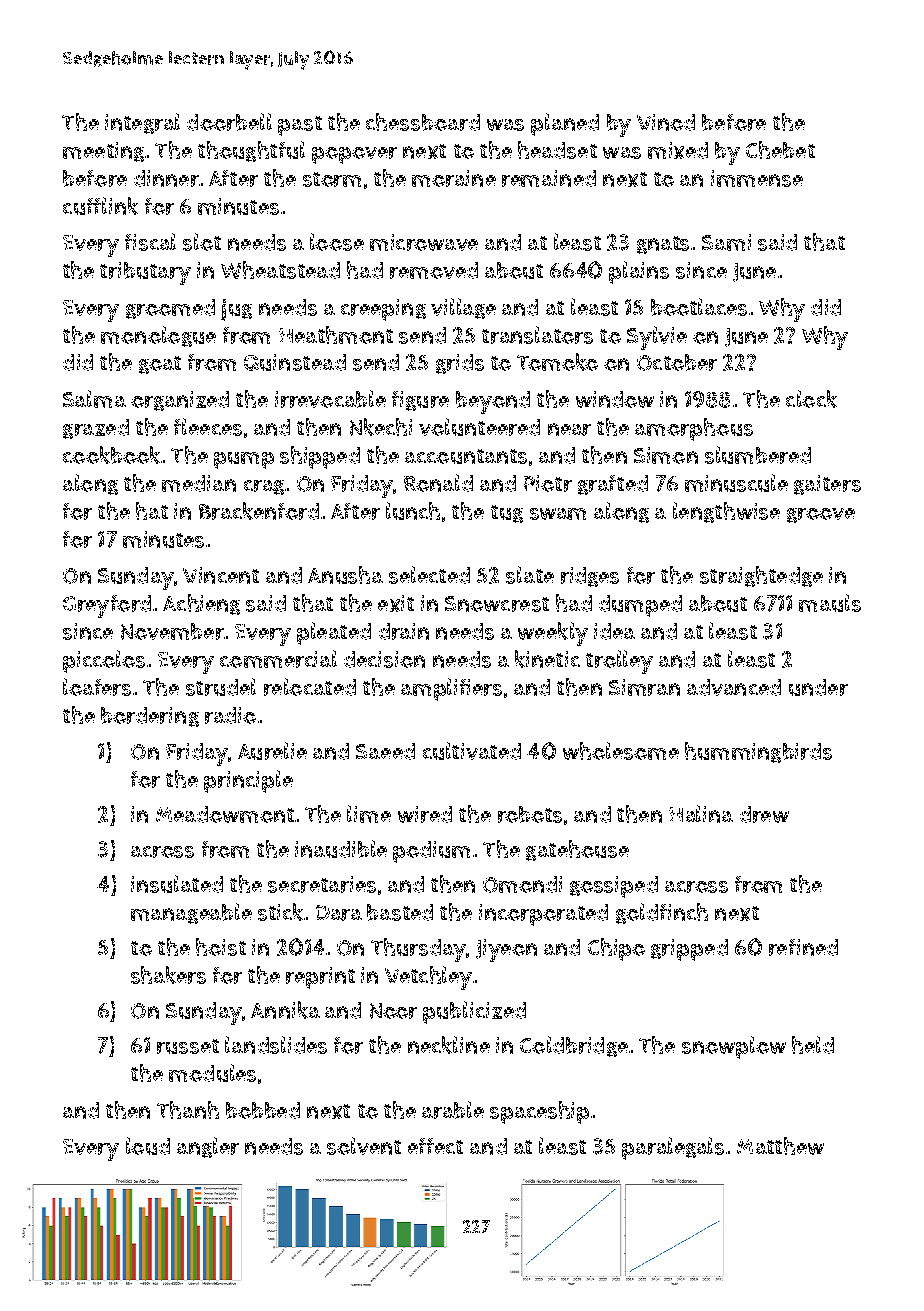  I want to click on advanced, so click(734, 687).
